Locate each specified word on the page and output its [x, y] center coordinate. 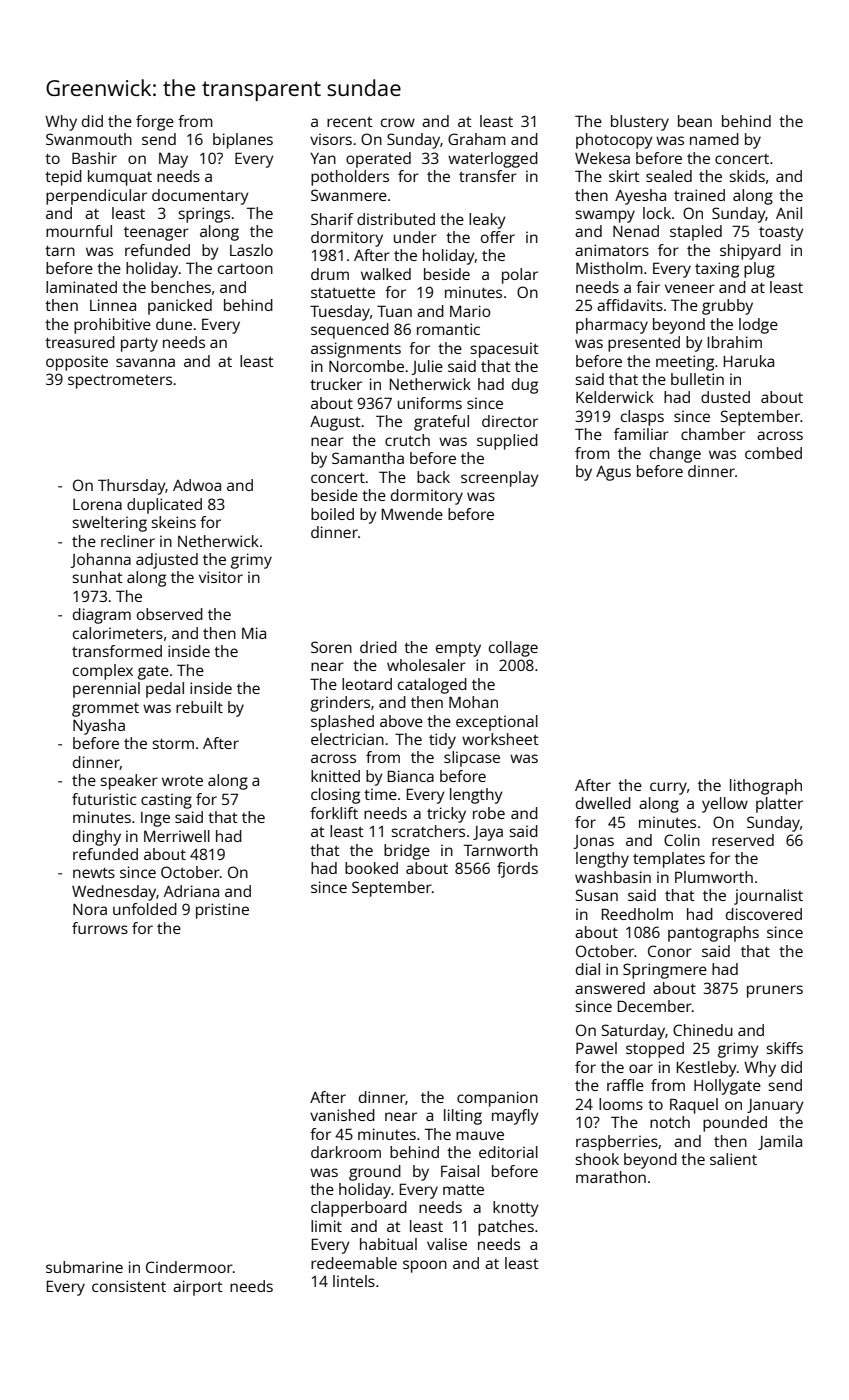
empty [458, 650]
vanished [342, 1115]
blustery [640, 123]
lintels [354, 1281]
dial [588, 969]
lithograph [766, 787]
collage [513, 649]
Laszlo [251, 250]
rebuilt [199, 707]
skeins [173, 522]
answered [610, 988]
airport [198, 1288]
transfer [488, 176]
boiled [332, 514]
